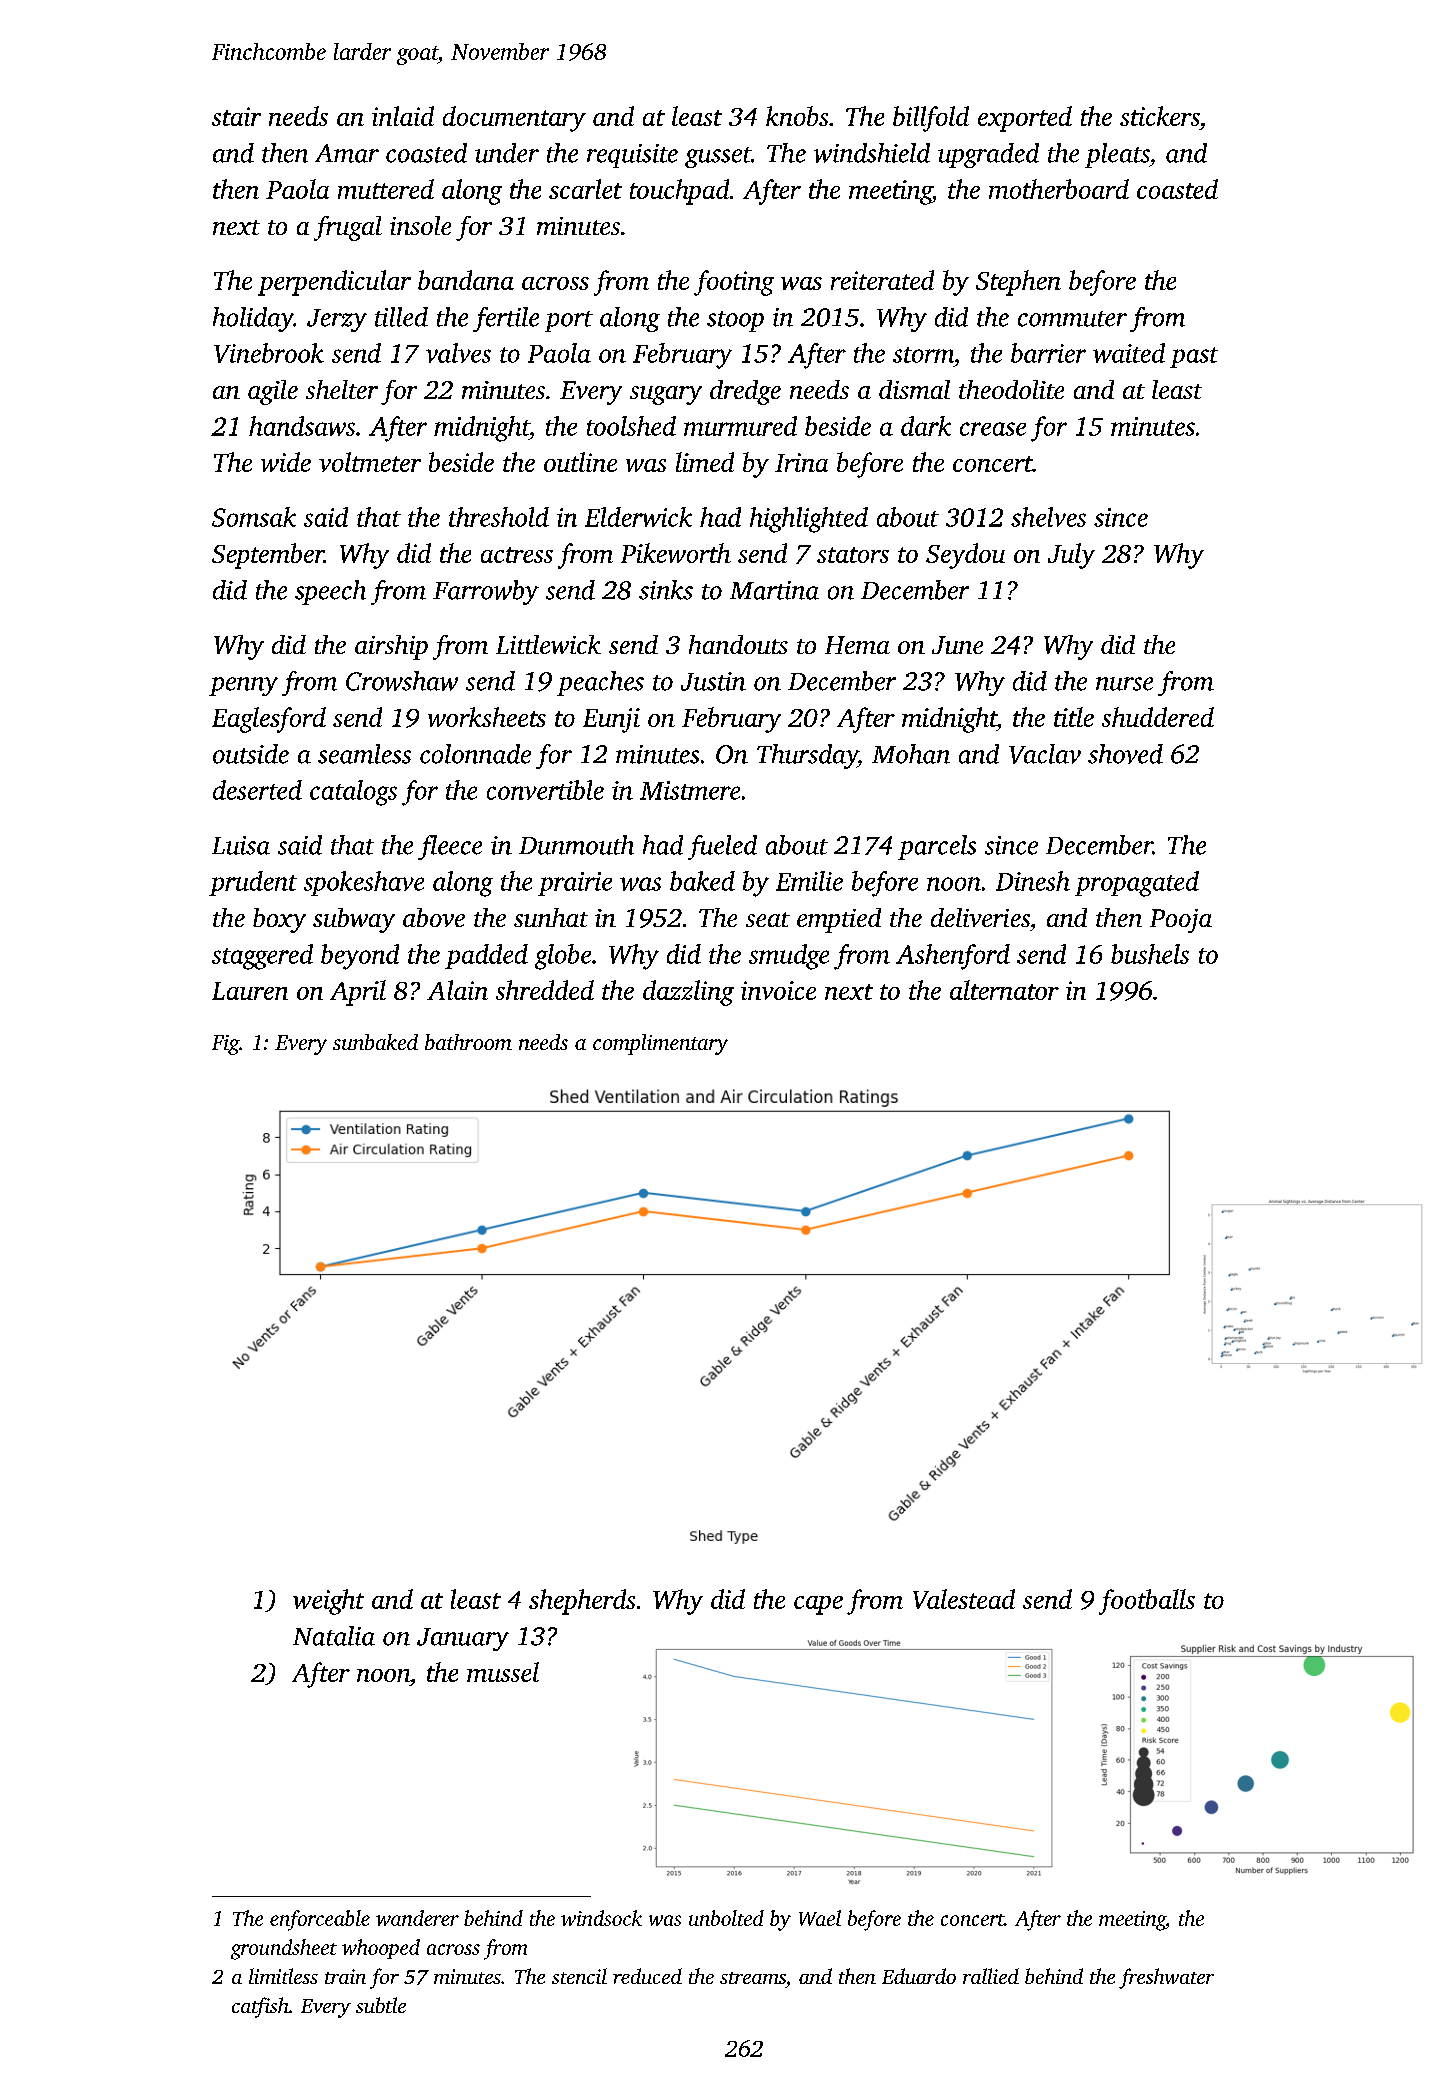 The height and width of the page is (2100, 1450). Describe the element at coordinates (403, 116) in the page. I see `inlaid` at that location.
